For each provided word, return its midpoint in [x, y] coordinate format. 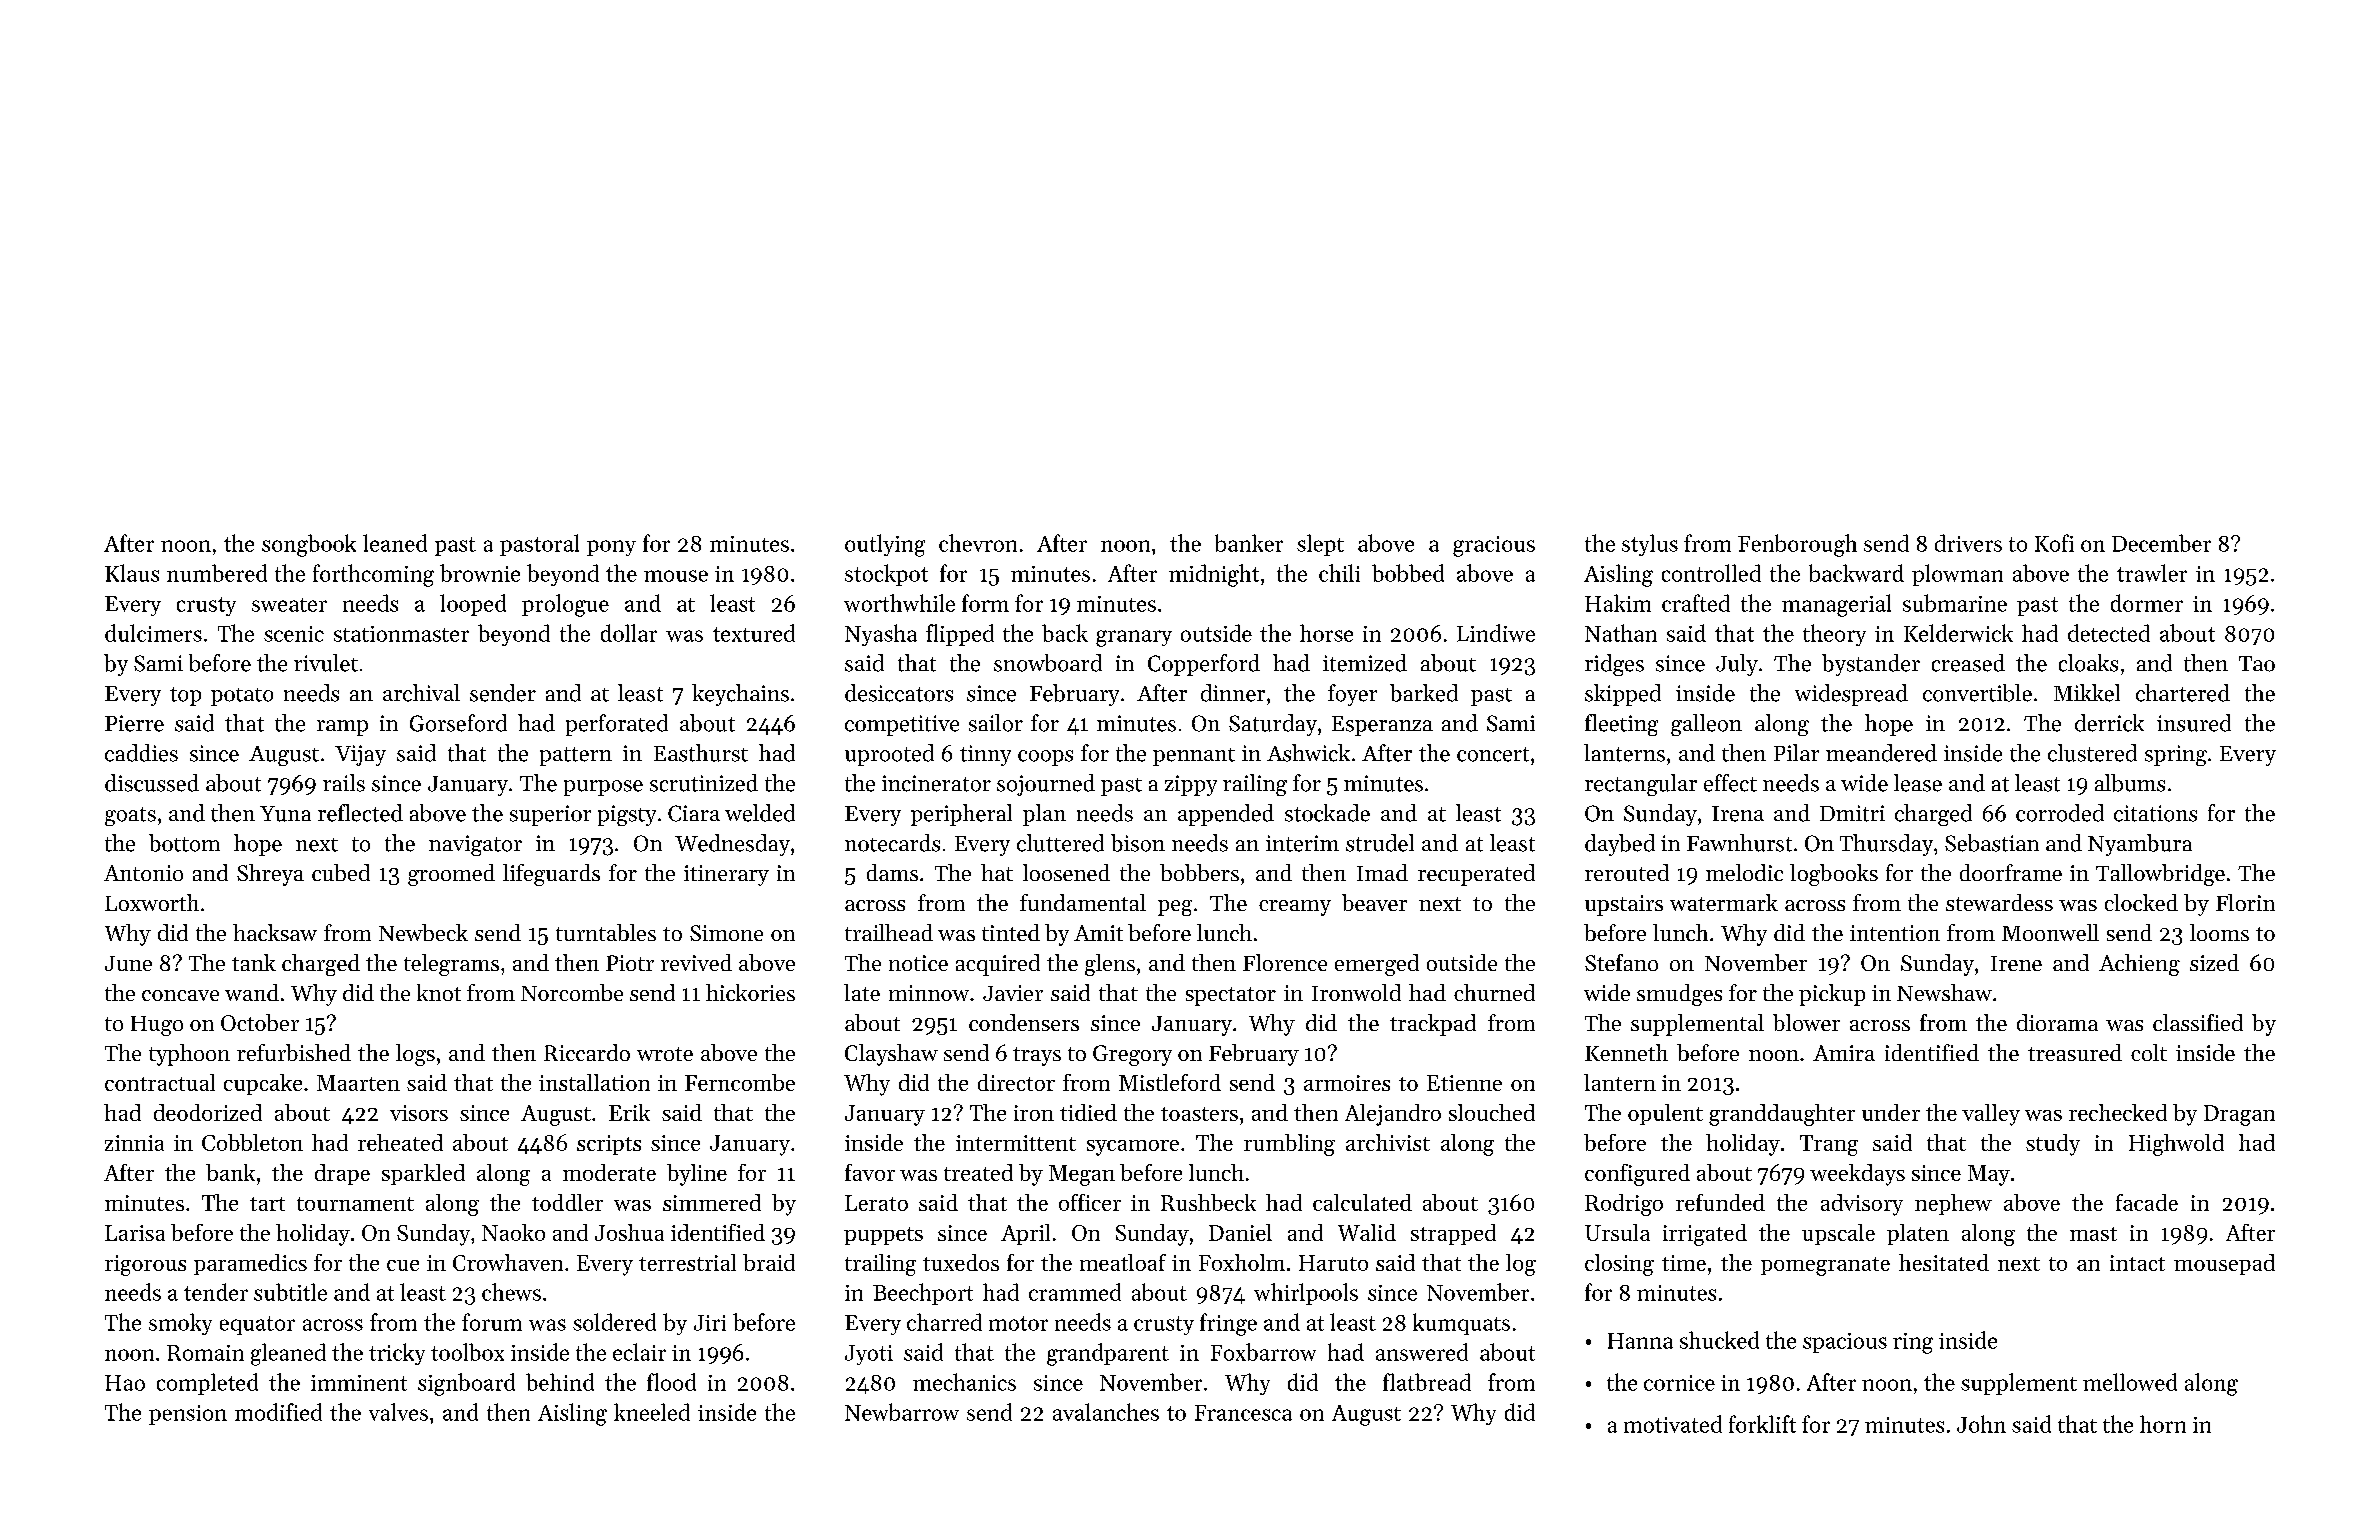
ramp [342, 728]
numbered [217, 573]
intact [2137, 1263]
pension [188, 1415]
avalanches [1106, 1412]
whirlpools [1306, 1294]
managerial [1836, 605]
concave [180, 995]
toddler [567, 1202]
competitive [902, 725]
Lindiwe [1496, 633]
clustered [2092, 753]
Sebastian [1992, 843]
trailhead [889, 932]
